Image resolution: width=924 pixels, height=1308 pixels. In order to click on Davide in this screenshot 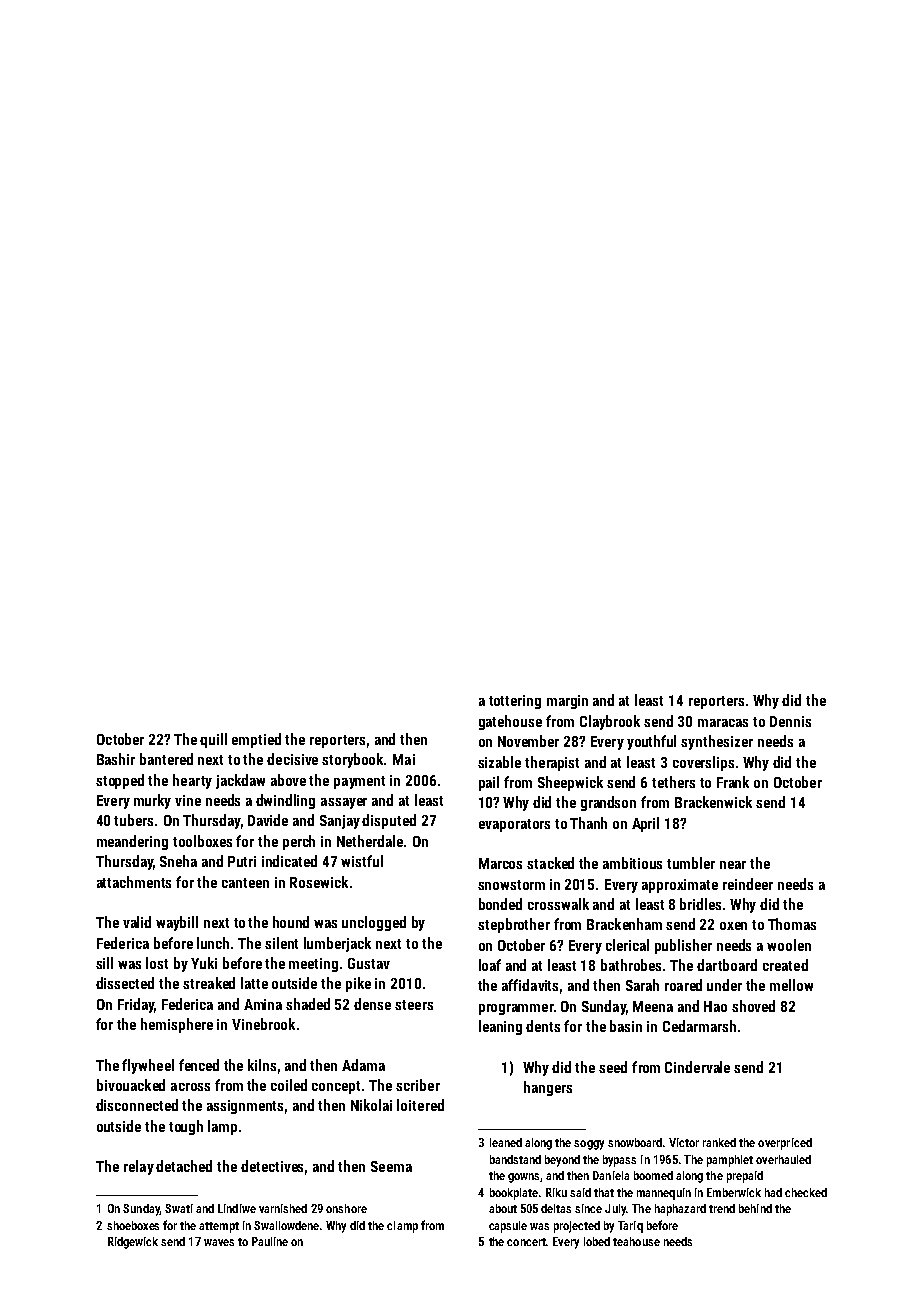, I will do `click(268, 820)`.
